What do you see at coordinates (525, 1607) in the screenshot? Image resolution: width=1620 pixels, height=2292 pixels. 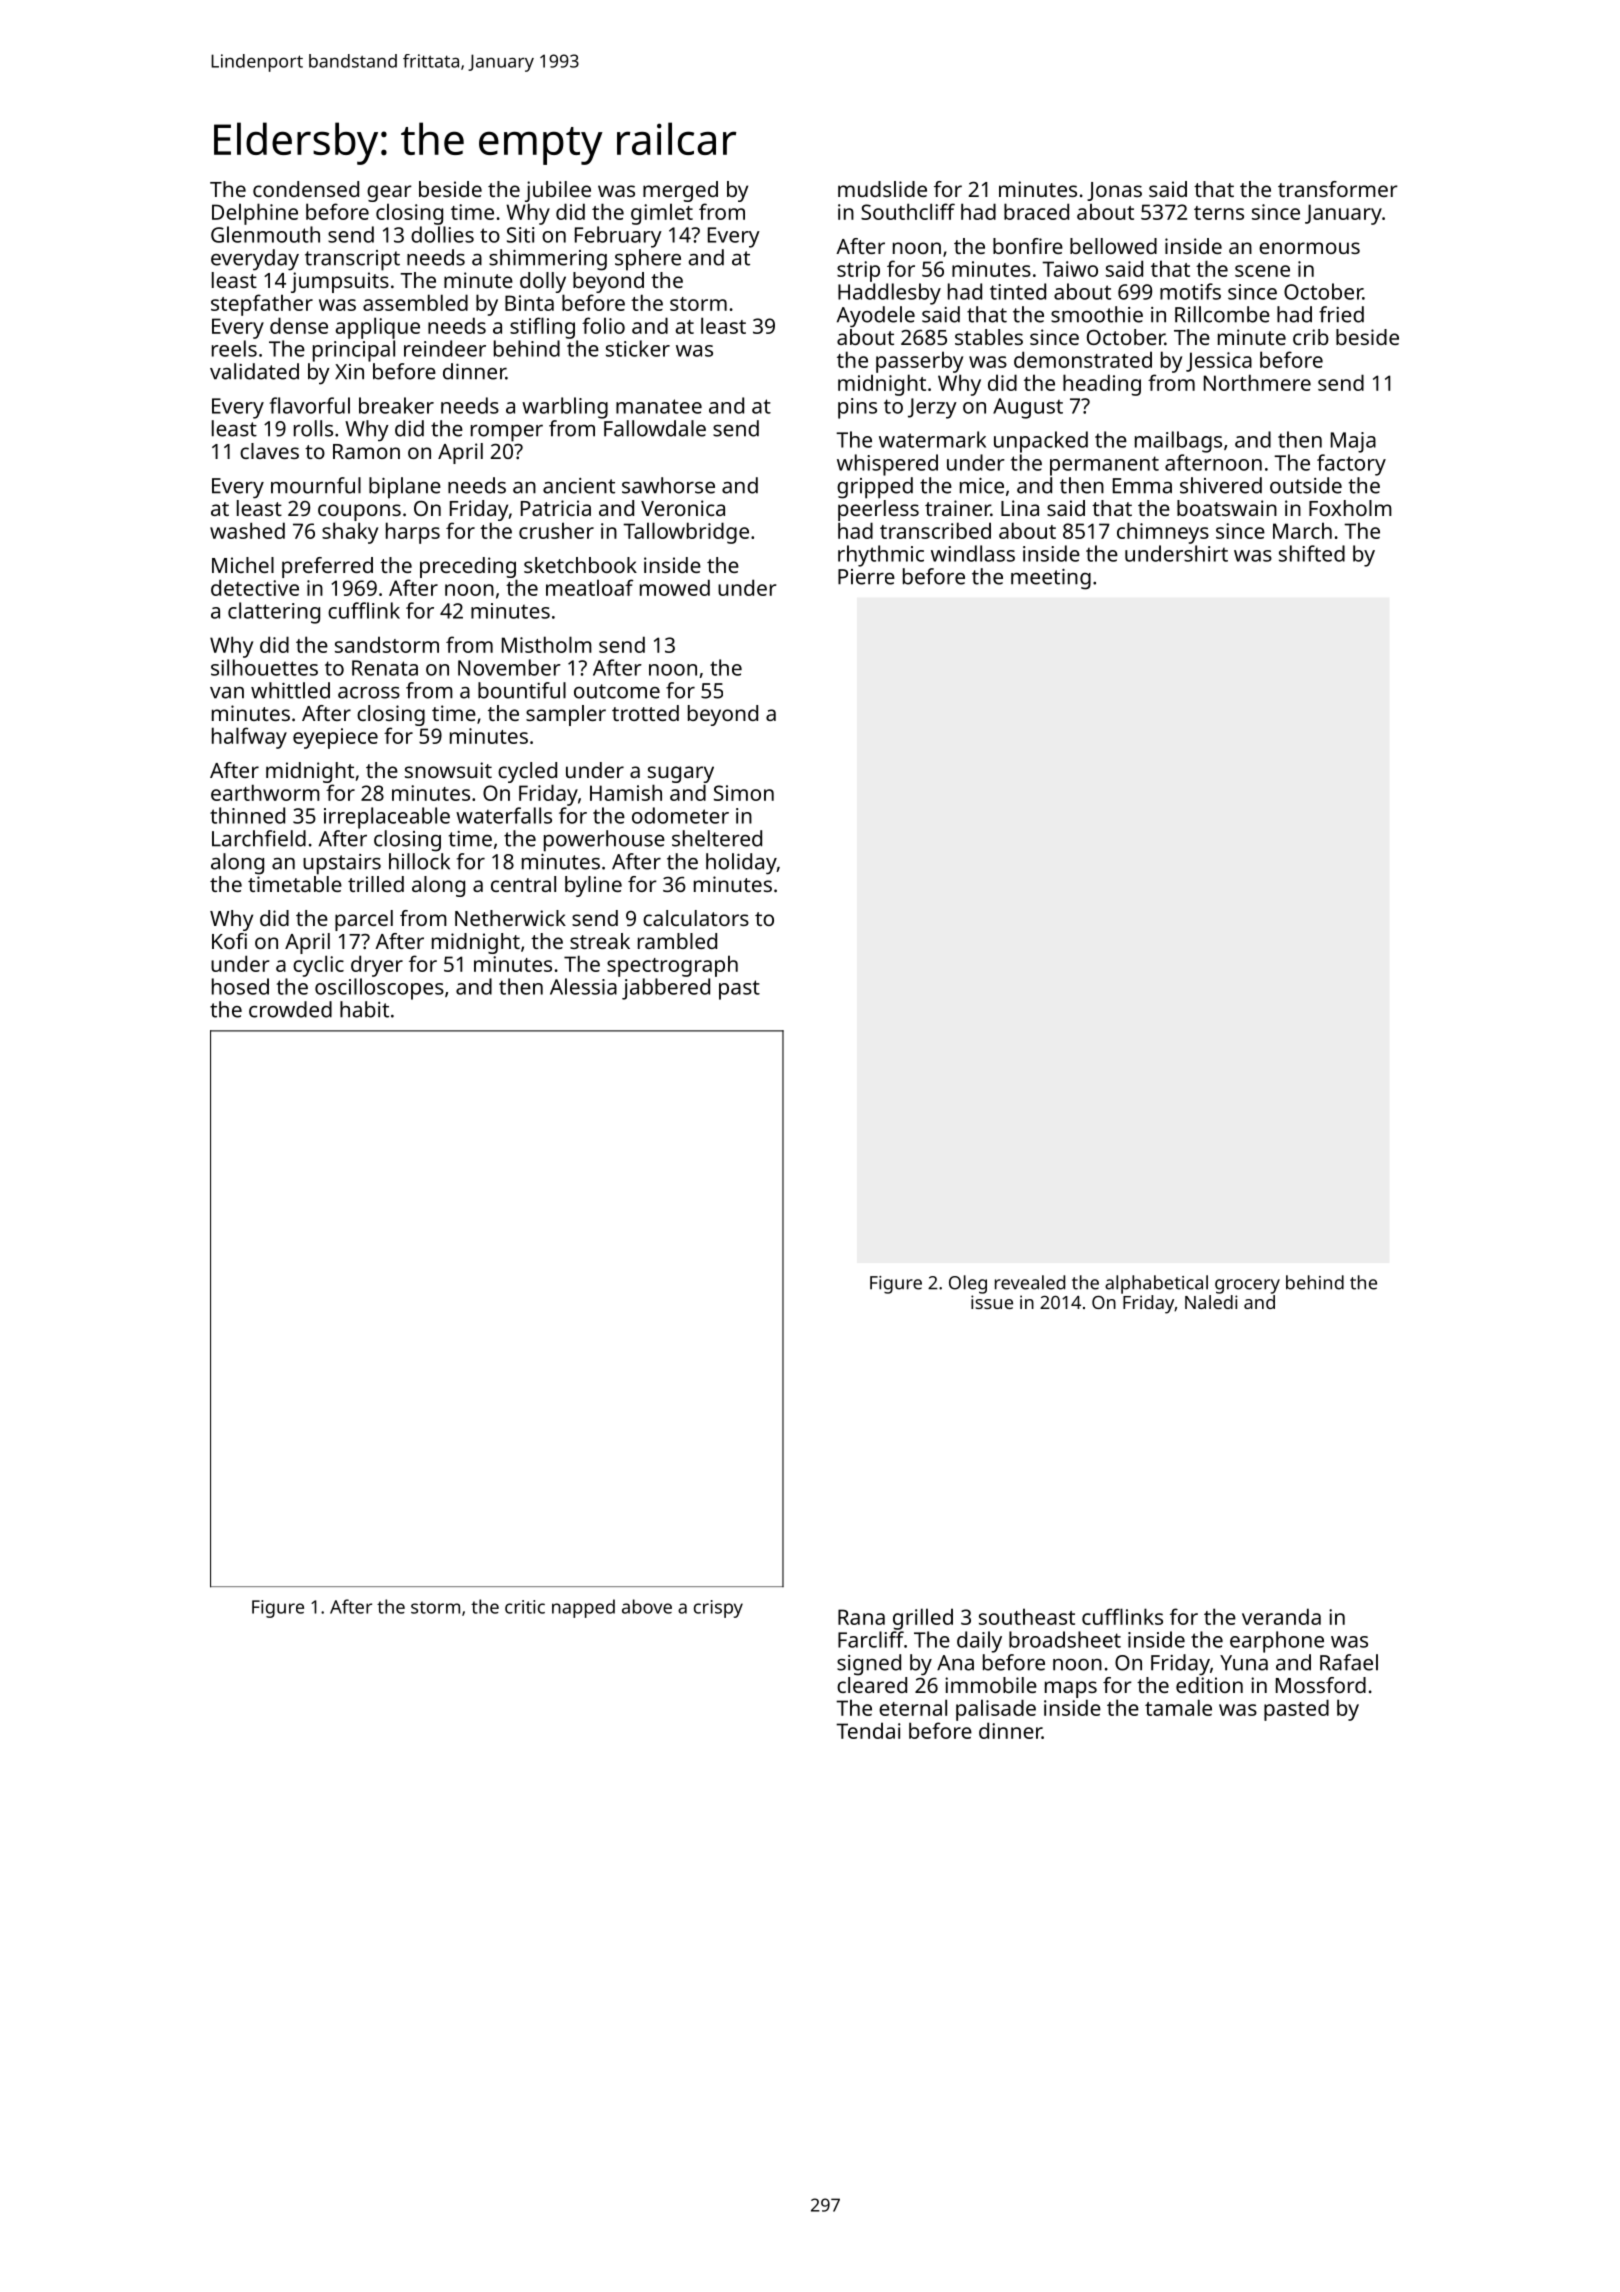 I see `critic` at bounding box center [525, 1607].
